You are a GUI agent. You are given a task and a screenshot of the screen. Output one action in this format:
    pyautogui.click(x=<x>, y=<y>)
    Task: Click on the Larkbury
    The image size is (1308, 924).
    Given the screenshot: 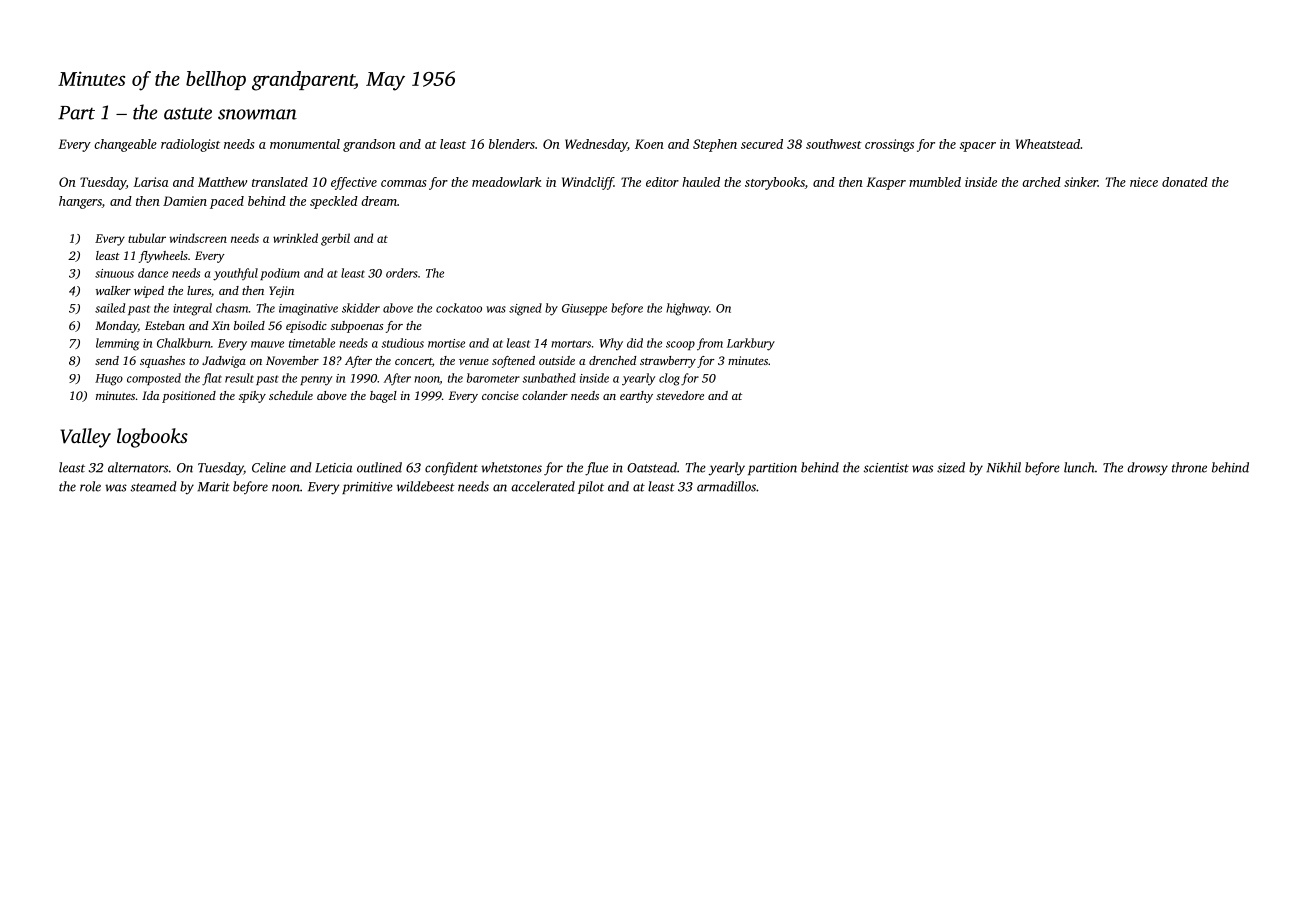 What is the action you would take?
    pyautogui.click(x=751, y=344)
